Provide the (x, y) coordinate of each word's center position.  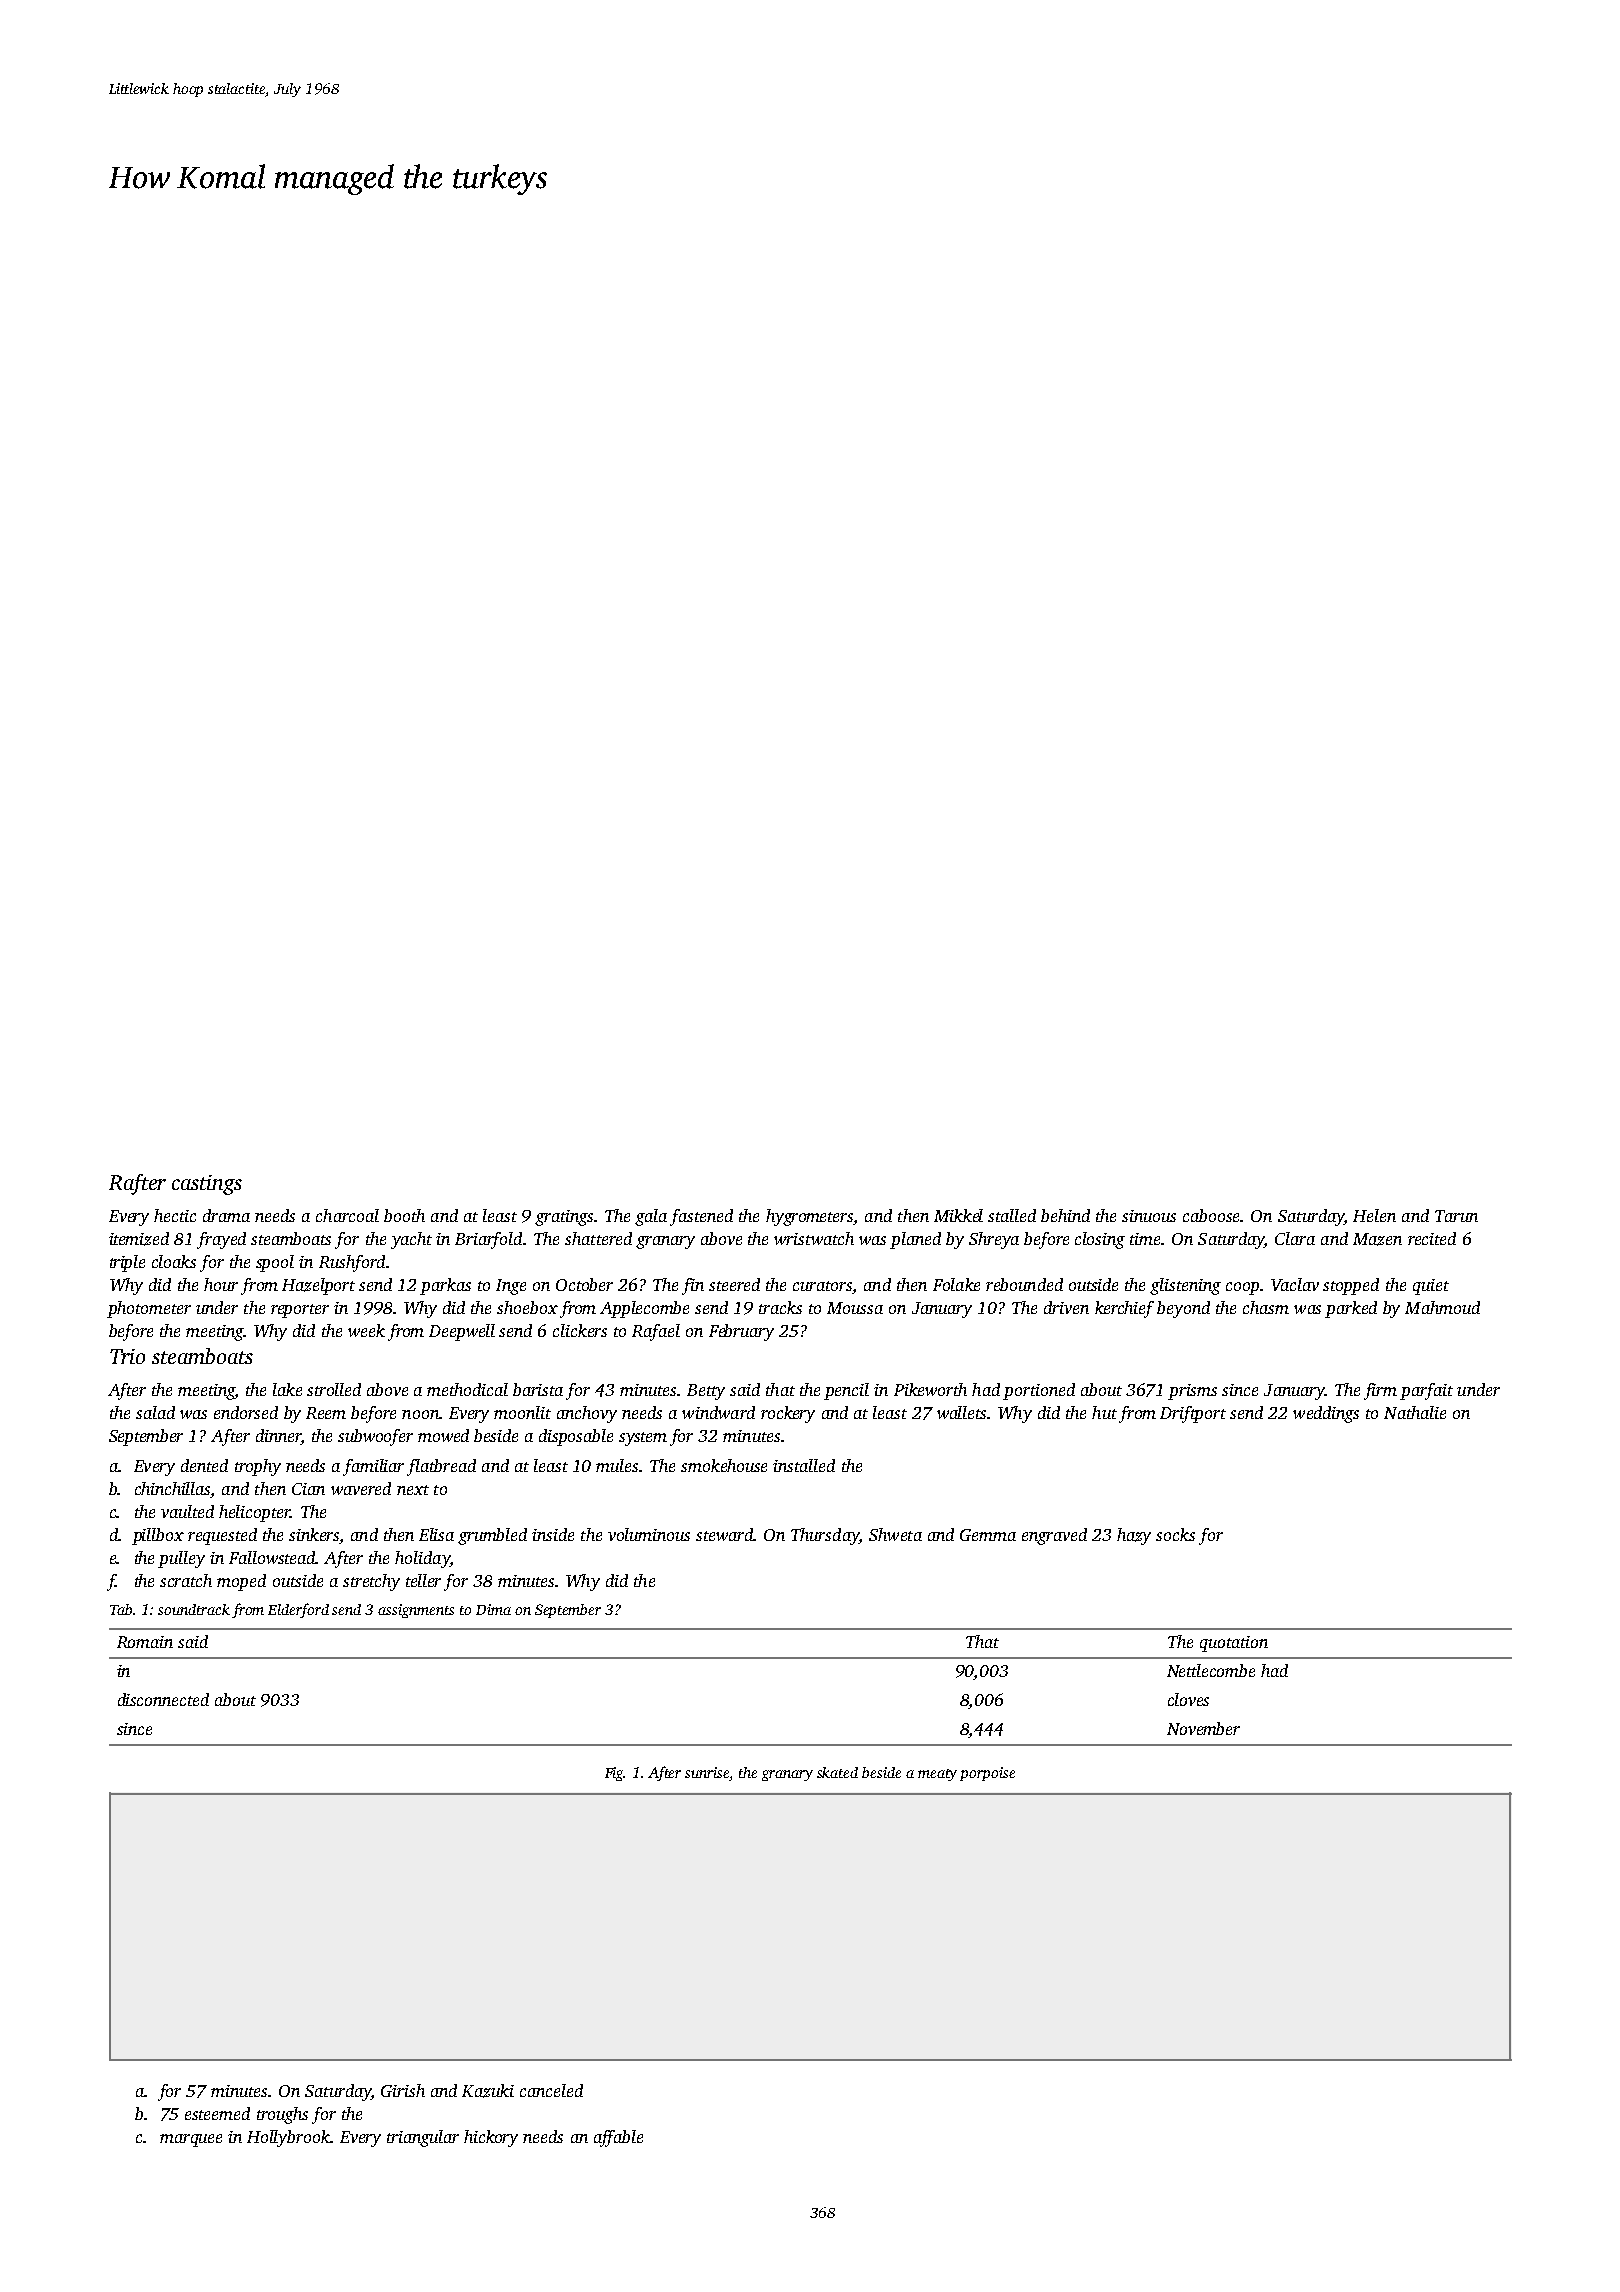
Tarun (1456, 1216)
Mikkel (958, 1215)
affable (618, 2138)
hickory (491, 2138)
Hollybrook (288, 2138)
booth (404, 1215)
